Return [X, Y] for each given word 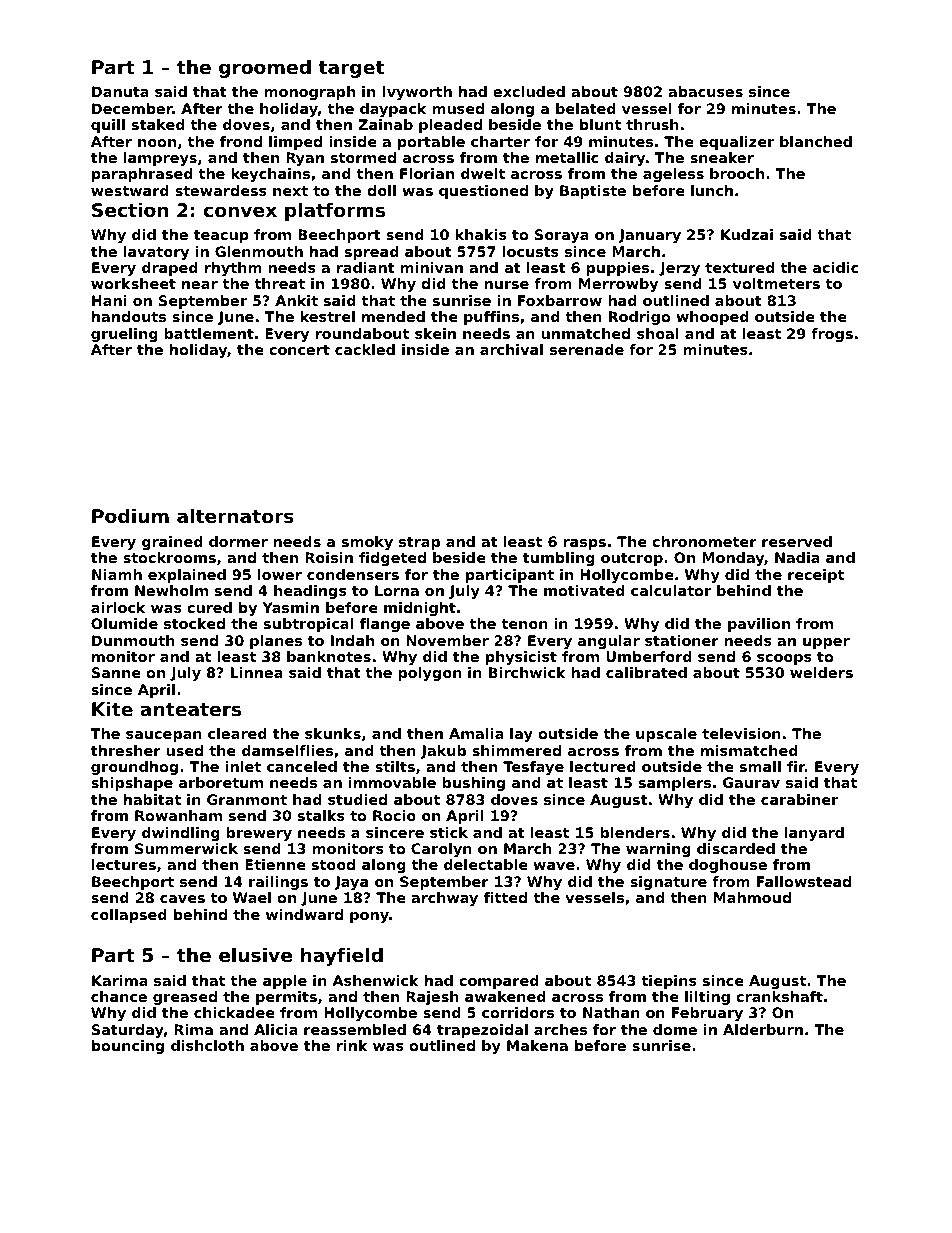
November [448, 640]
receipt [816, 576]
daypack [393, 110]
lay [521, 735]
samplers [675, 784]
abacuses [705, 91]
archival [511, 349]
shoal [658, 333]
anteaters [190, 710]
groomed [265, 69]
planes [276, 642]
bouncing [128, 1047]
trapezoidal [482, 1031]
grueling [124, 335]
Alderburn [763, 1029]
